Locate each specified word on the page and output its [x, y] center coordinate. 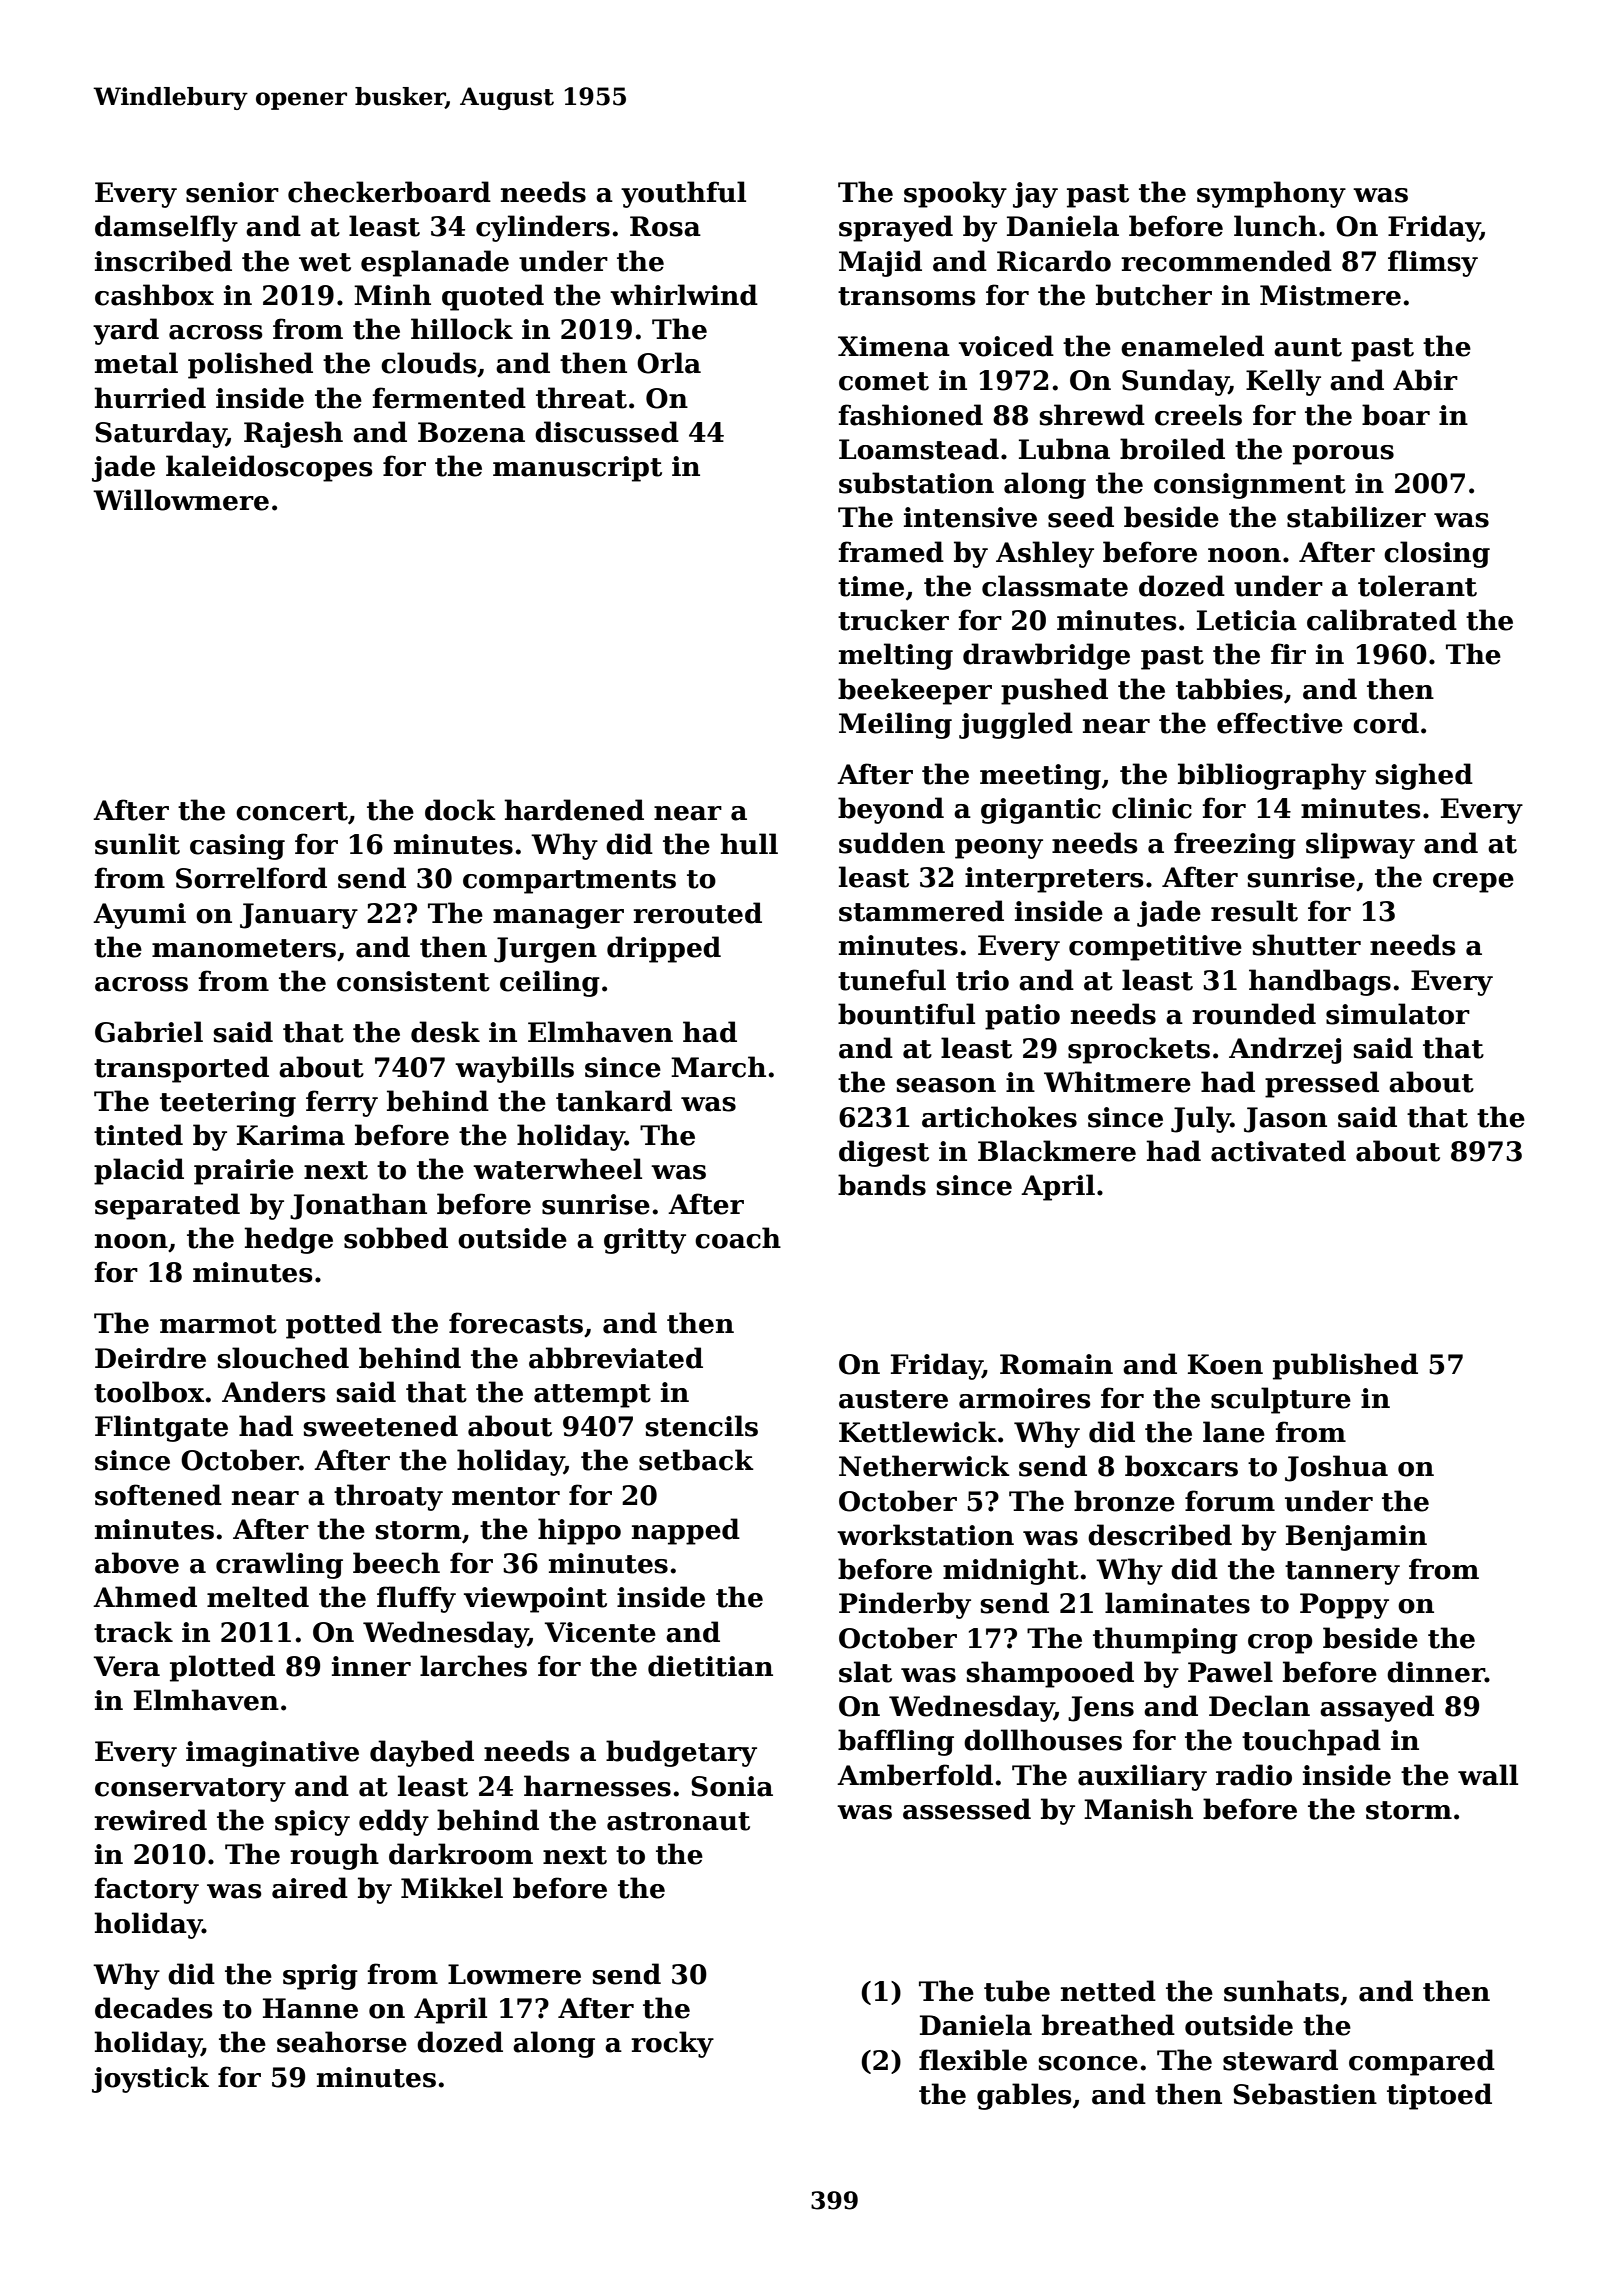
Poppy [1344, 1606]
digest [884, 1153]
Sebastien [1305, 2094]
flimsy [1433, 263]
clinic [1152, 808]
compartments [569, 882]
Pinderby [905, 1605]
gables [1024, 2096]
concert [292, 811]
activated [1278, 1151]
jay [1035, 195]
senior [232, 192]
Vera [126, 1666]
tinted [138, 1135]
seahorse [342, 2042]
